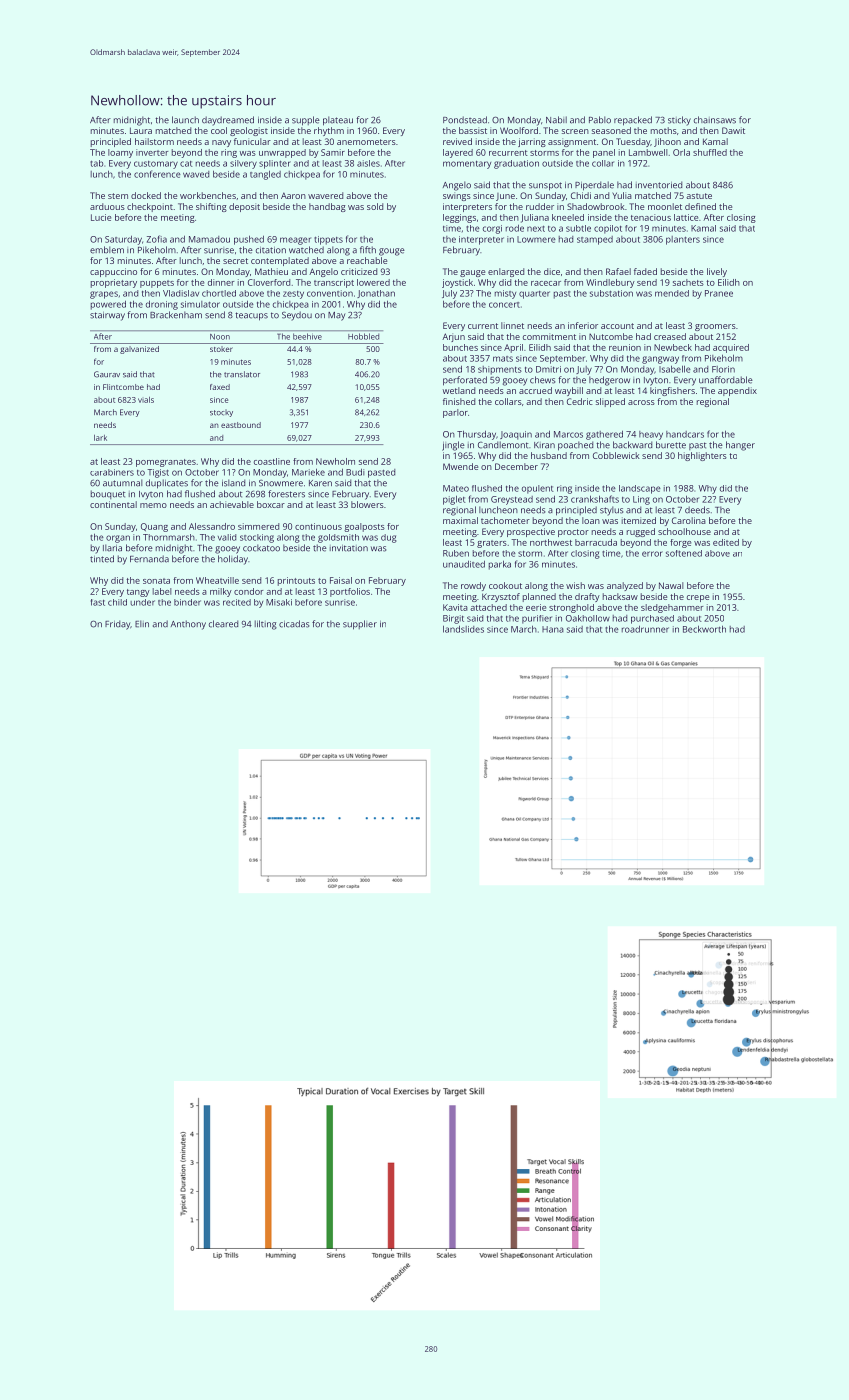 This image has height=1400, width=849. What do you see at coordinates (651, 435) in the image?
I see `heavy` at bounding box center [651, 435].
